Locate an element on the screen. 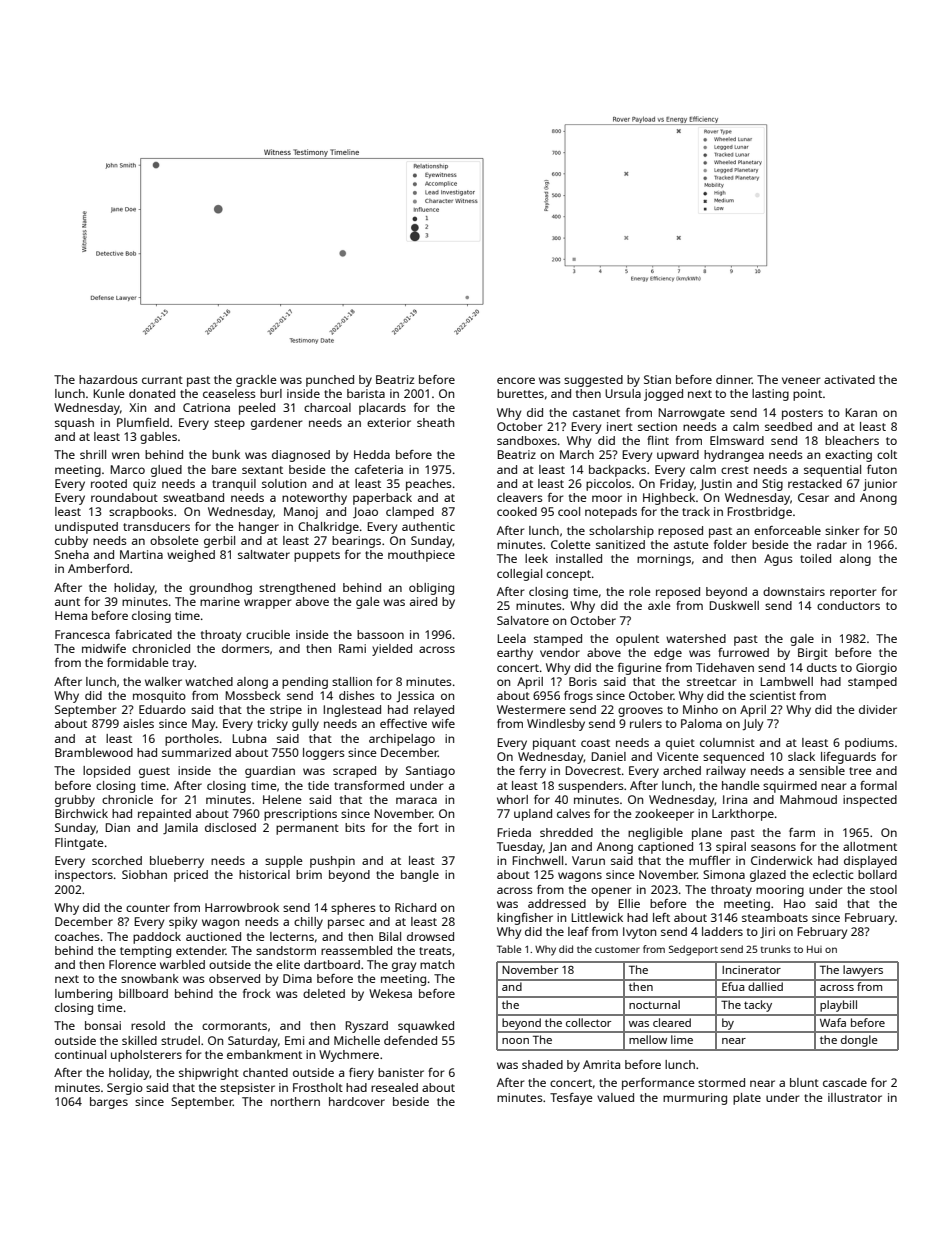 This screenshot has width=952, height=1233. Tesfaye is located at coordinates (571, 1099).
